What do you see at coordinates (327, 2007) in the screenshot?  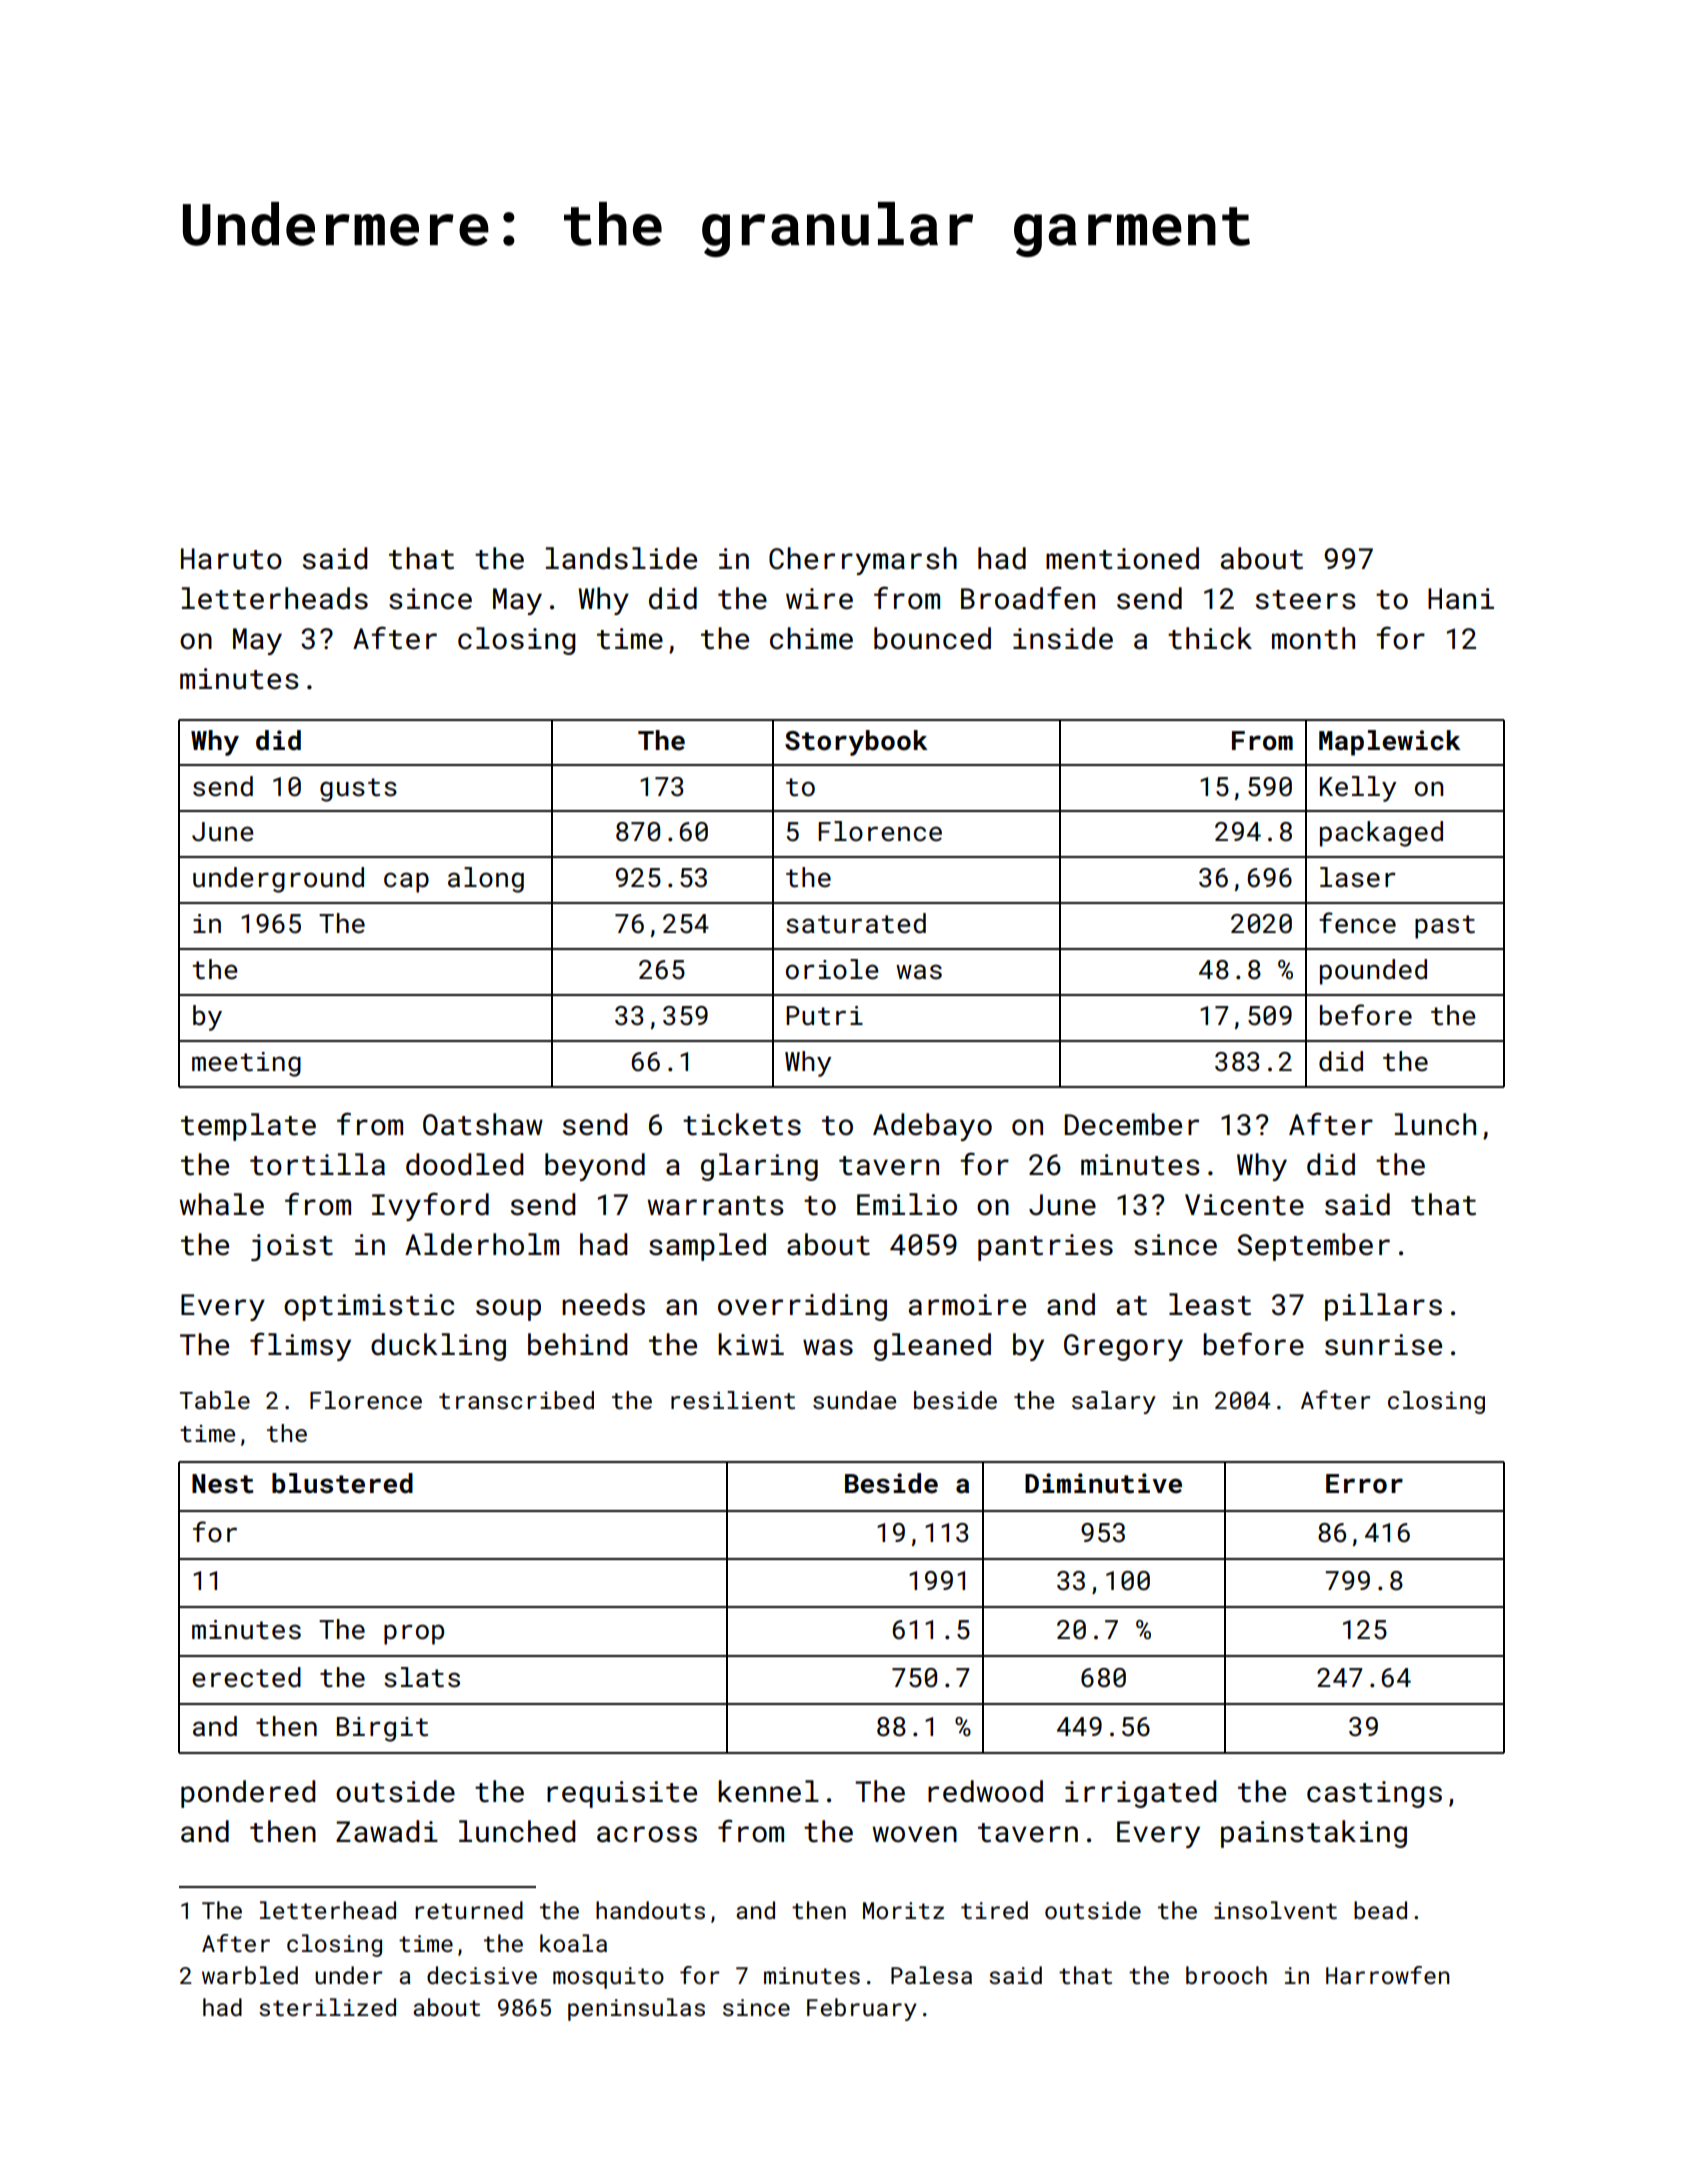 I see `sterilized` at bounding box center [327, 2007].
